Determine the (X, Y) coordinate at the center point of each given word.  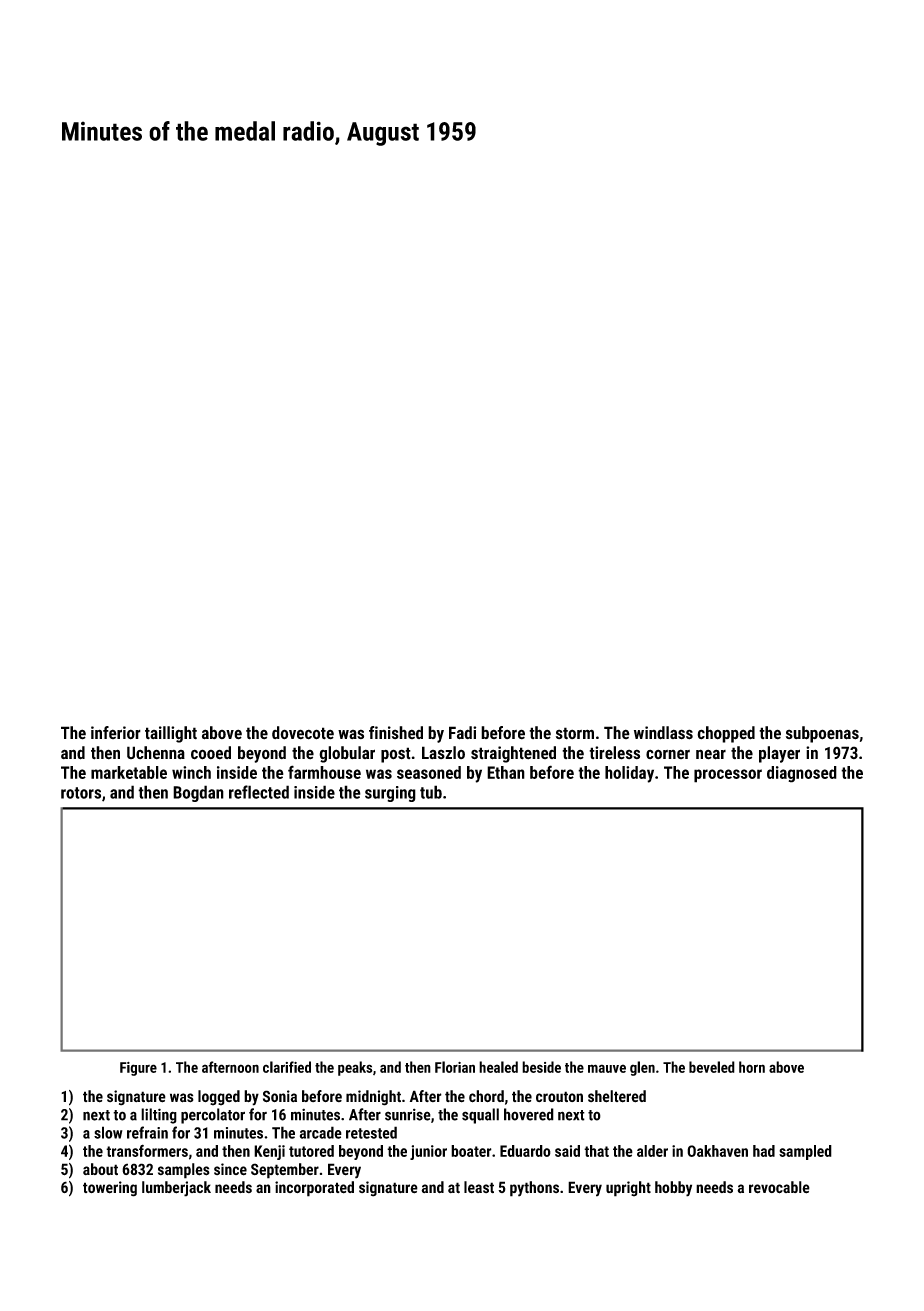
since (230, 1169)
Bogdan (198, 793)
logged (219, 1098)
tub (431, 792)
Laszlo (443, 752)
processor (728, 776)
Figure (138, 1069)
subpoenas (822, 734)
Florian (455, 1067)
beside (541, 1067)
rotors (81, 793)
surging (390, 794)
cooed (211, 753)
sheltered (617, 1096)
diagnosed (802, 774)
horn (752, 1067)
